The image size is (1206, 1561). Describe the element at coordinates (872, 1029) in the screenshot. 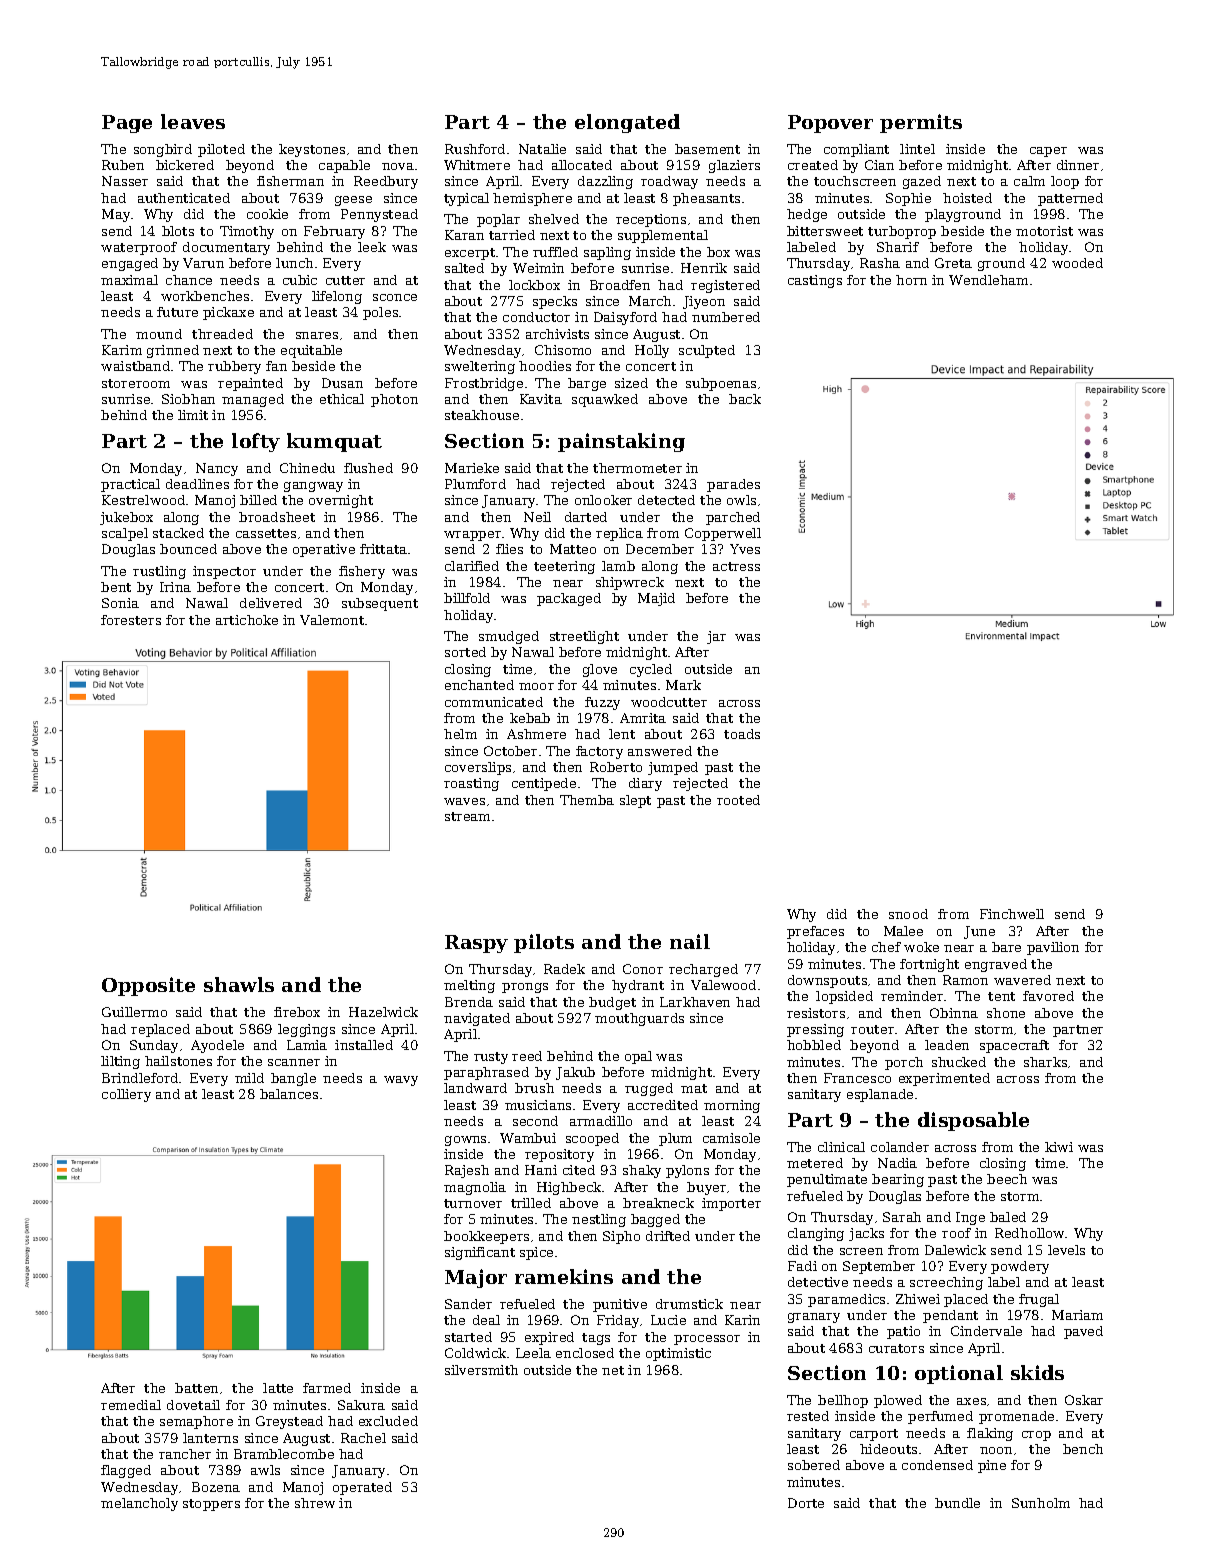

I see `router` at that location.
